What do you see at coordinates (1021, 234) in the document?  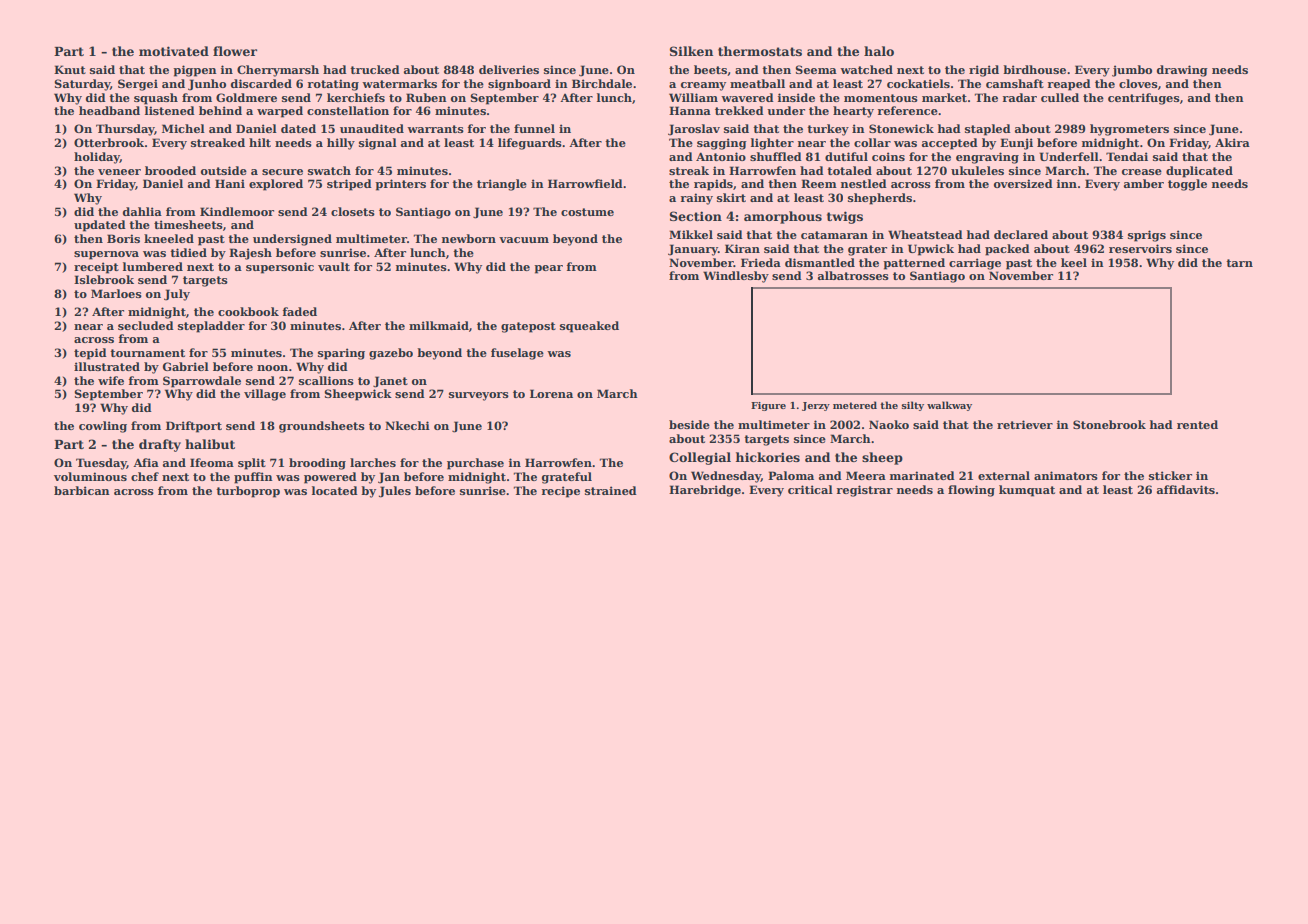 I see `declared` at bounding box center [1021, 234].
